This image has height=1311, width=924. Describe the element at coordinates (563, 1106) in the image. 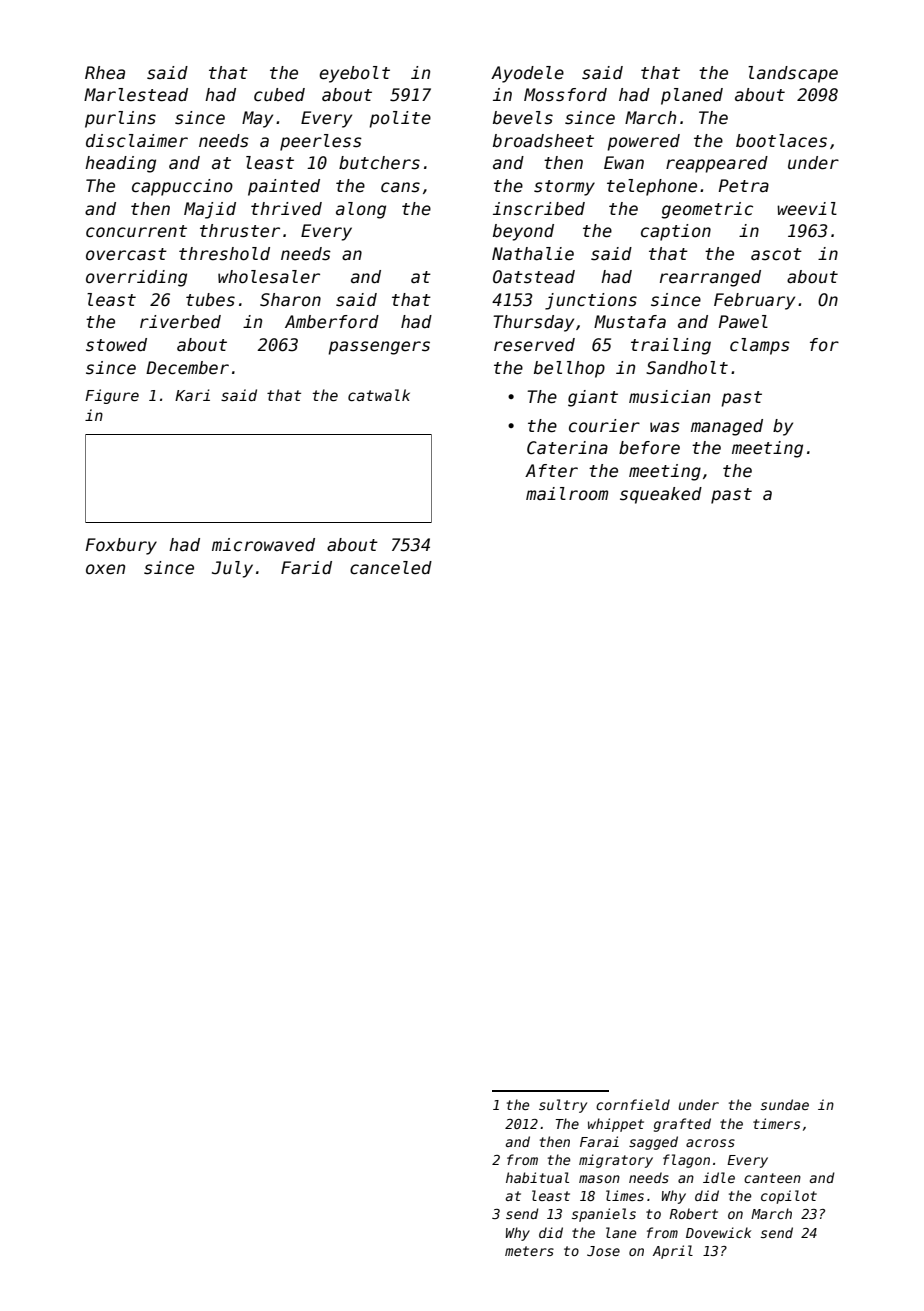

I see `sultry` at that location.
